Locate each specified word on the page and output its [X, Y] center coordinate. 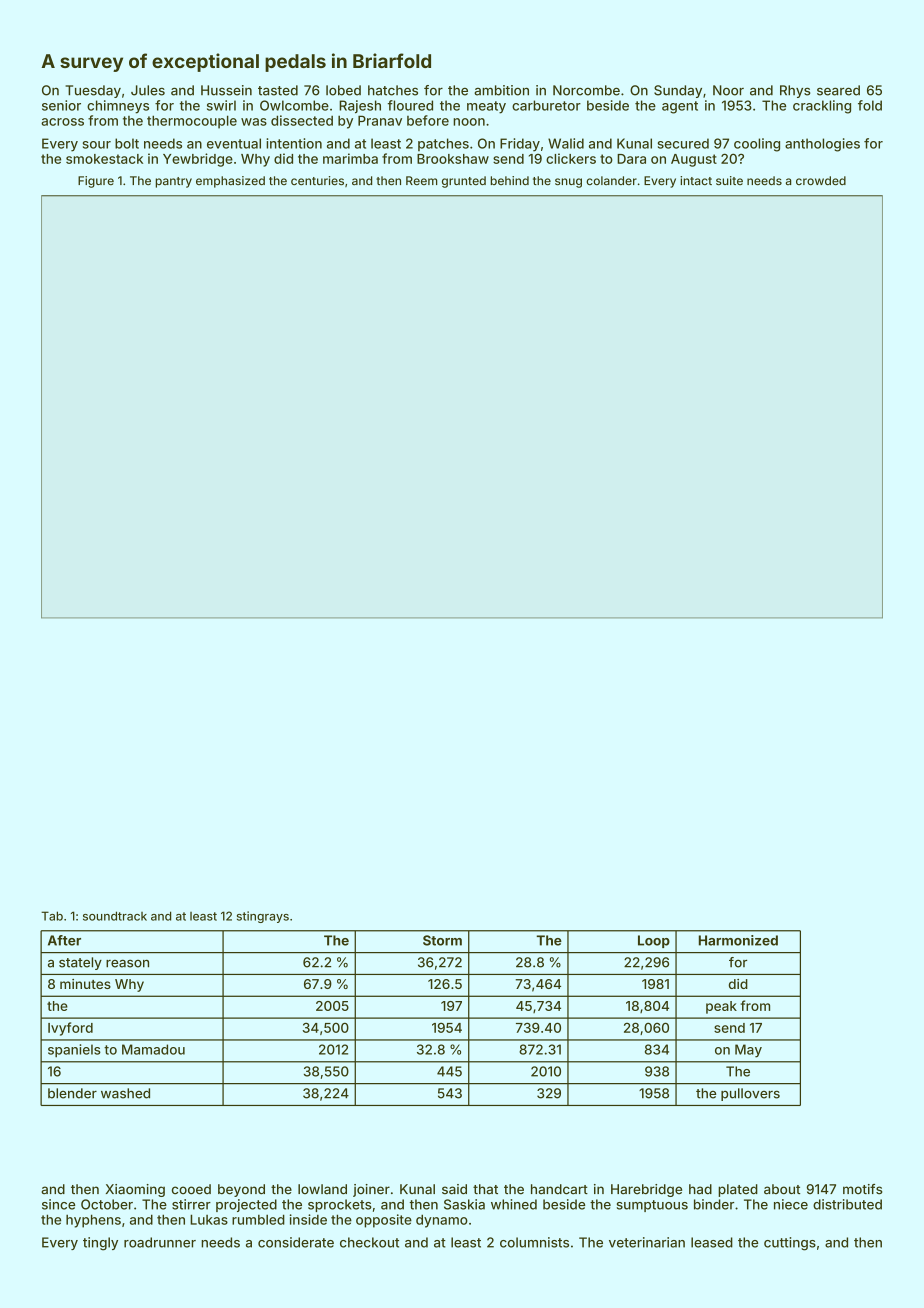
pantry [173, 182]
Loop [654, 941]
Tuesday [93, 91]
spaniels [74, 1051]
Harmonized [738, 940]
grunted [464, 182]
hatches [393, 90]
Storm [442, 940]
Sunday [678, 91]
